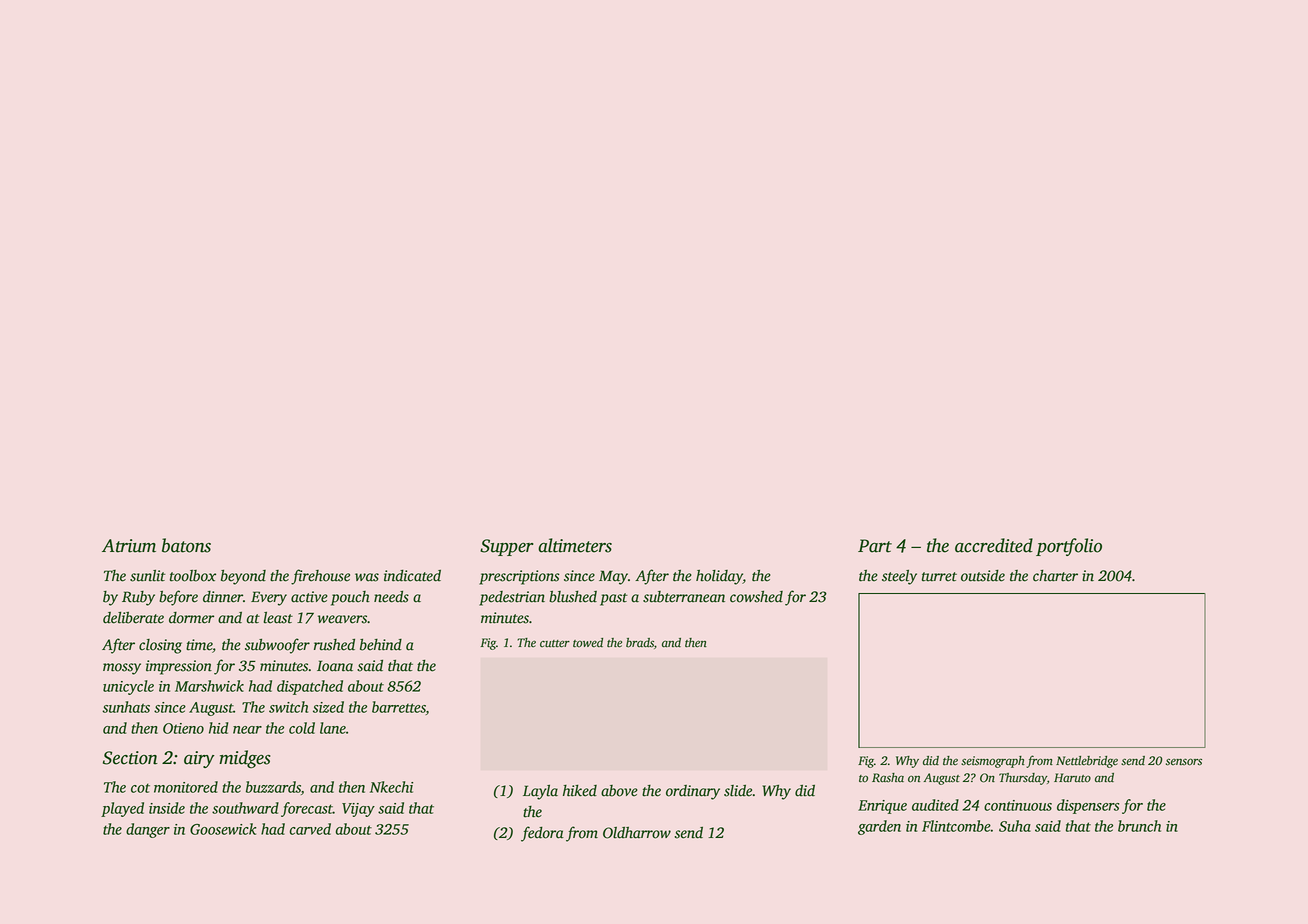  Describe the element at coordinates (983, 576) in the document. I see `outside` at that location.
